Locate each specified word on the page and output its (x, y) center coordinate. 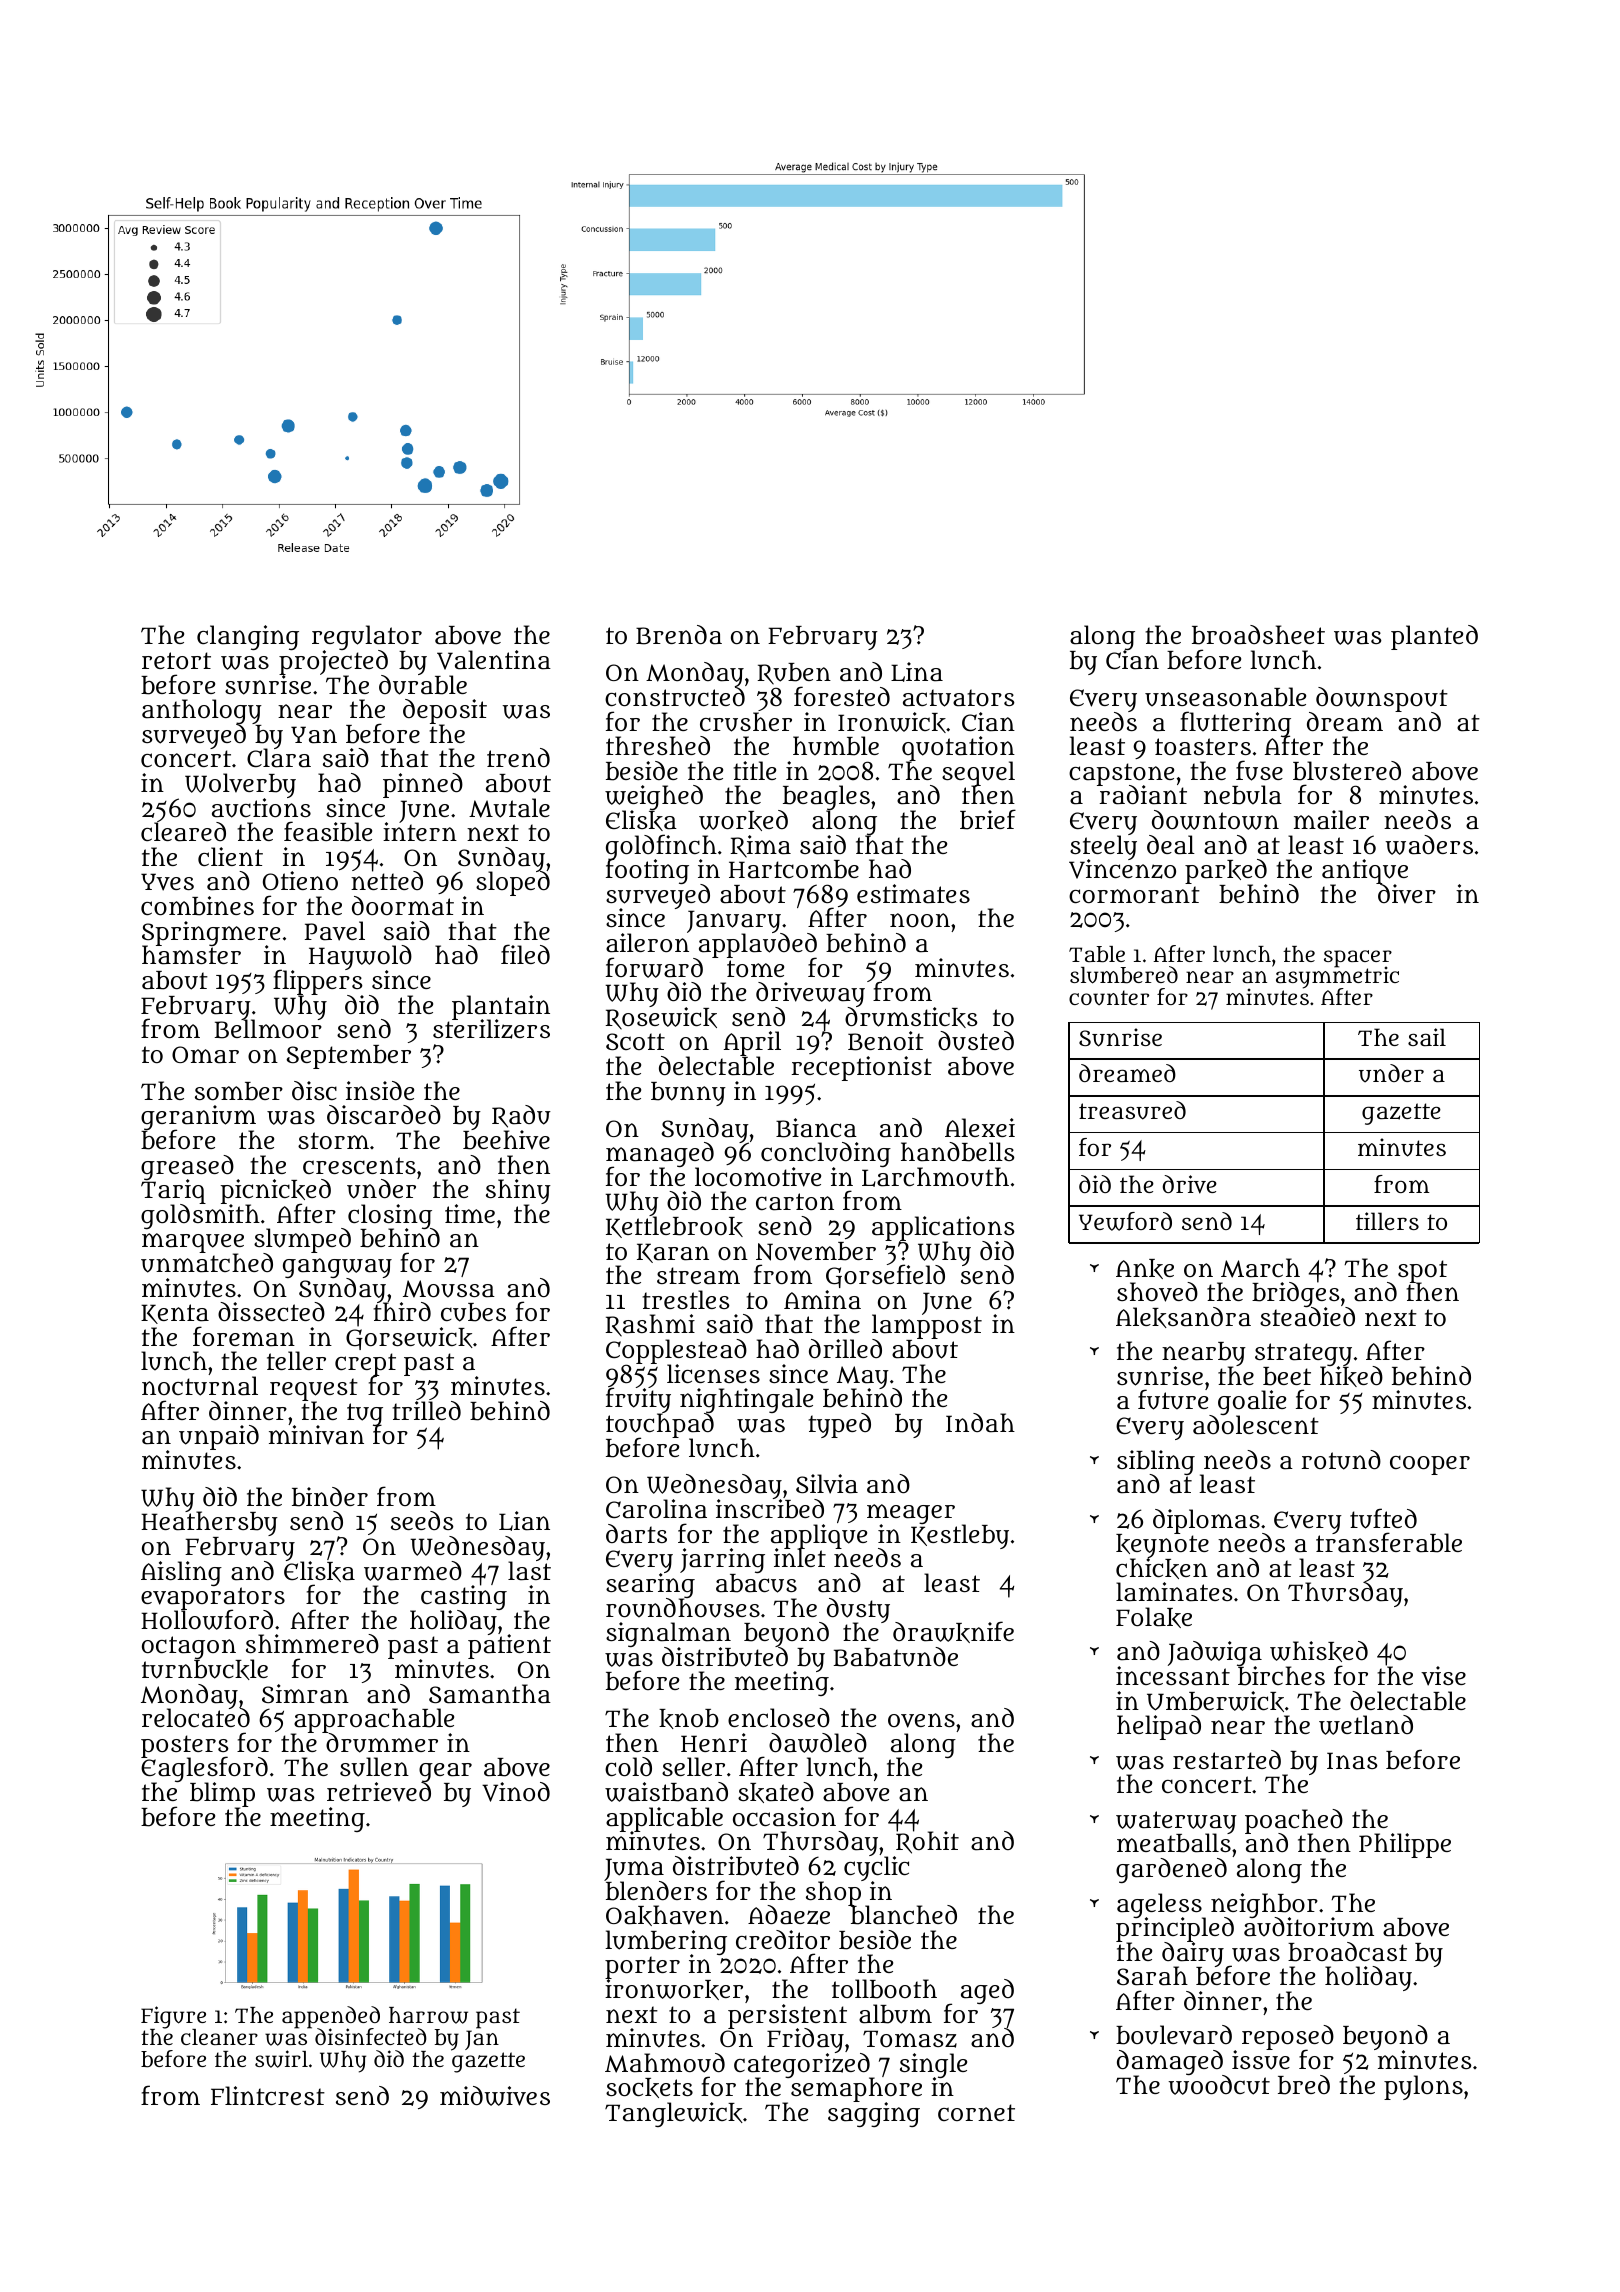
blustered (1347, 771)
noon (920, 920)
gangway (337, 1268)
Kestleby (960, 1537)
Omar (205, 1055)
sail (1427, 1037)
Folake (1154, 1617)
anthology (202, 712)
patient (509, 1647)
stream (698, 1276)
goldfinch (661, 847)
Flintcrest (268, 2095)
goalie (1252, 1403)
